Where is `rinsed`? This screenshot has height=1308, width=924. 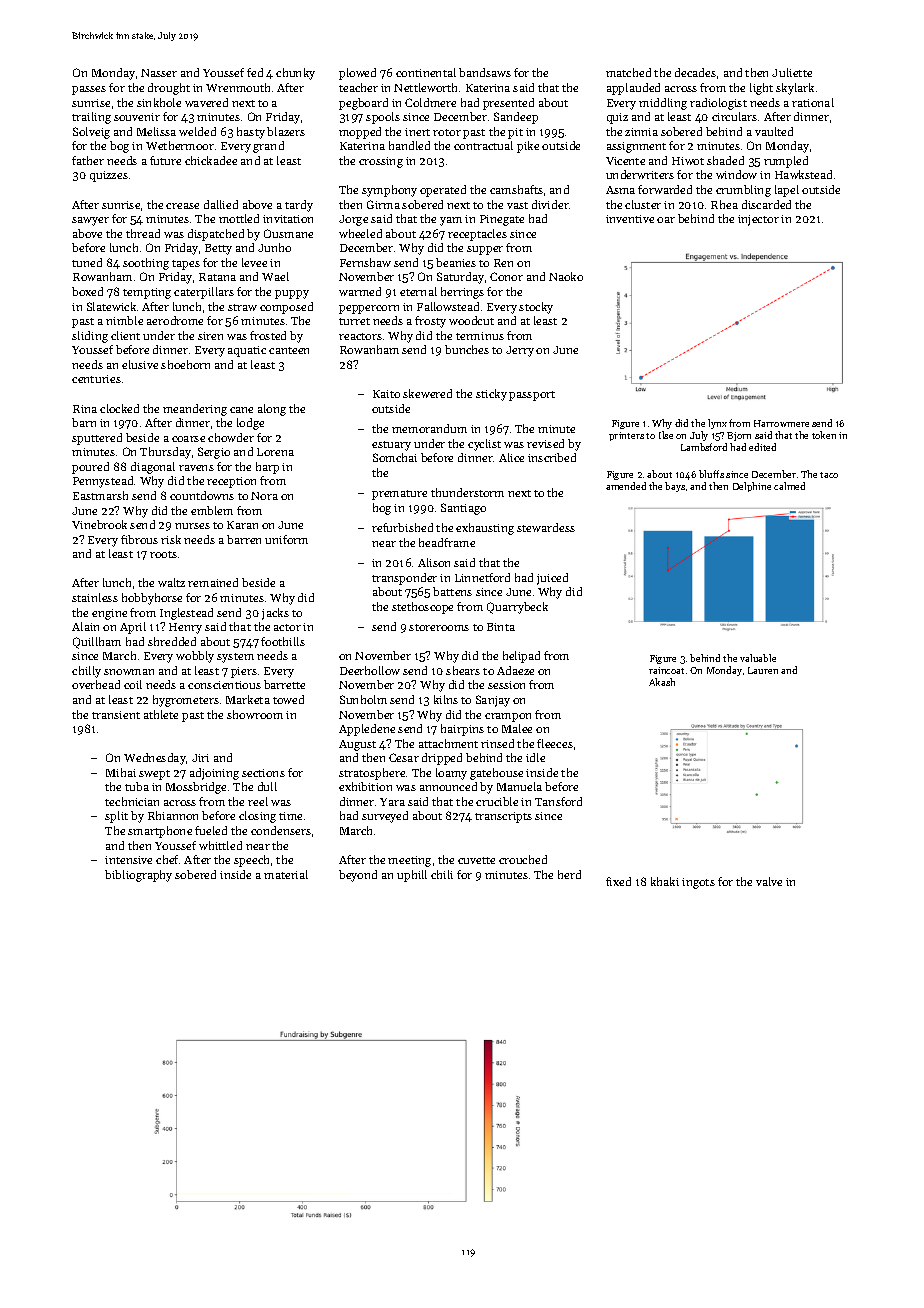 rinsed is located at coordinates (497, 743).
